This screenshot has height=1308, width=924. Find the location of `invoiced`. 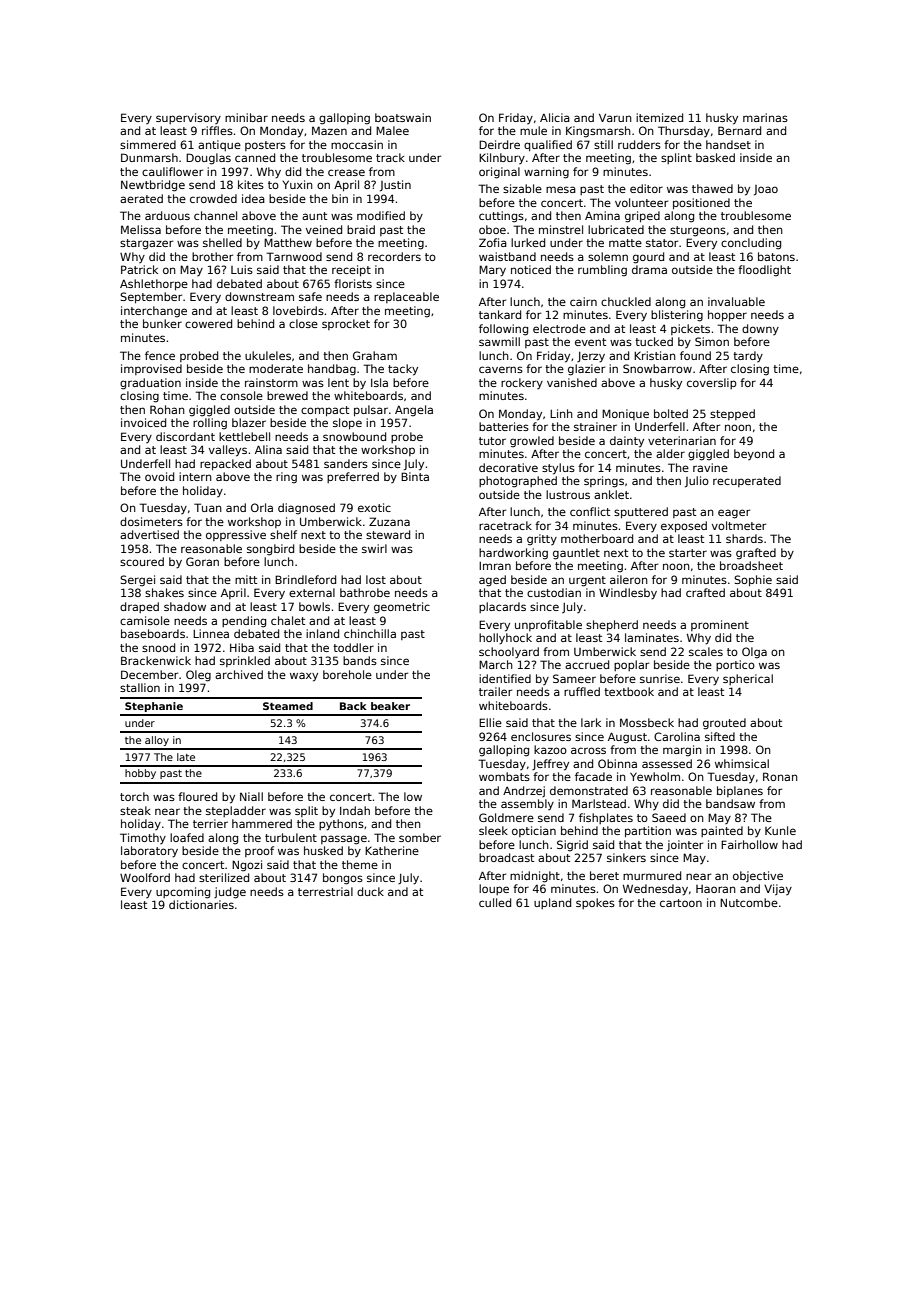

invoiced is located at coordinates (143, 422).
